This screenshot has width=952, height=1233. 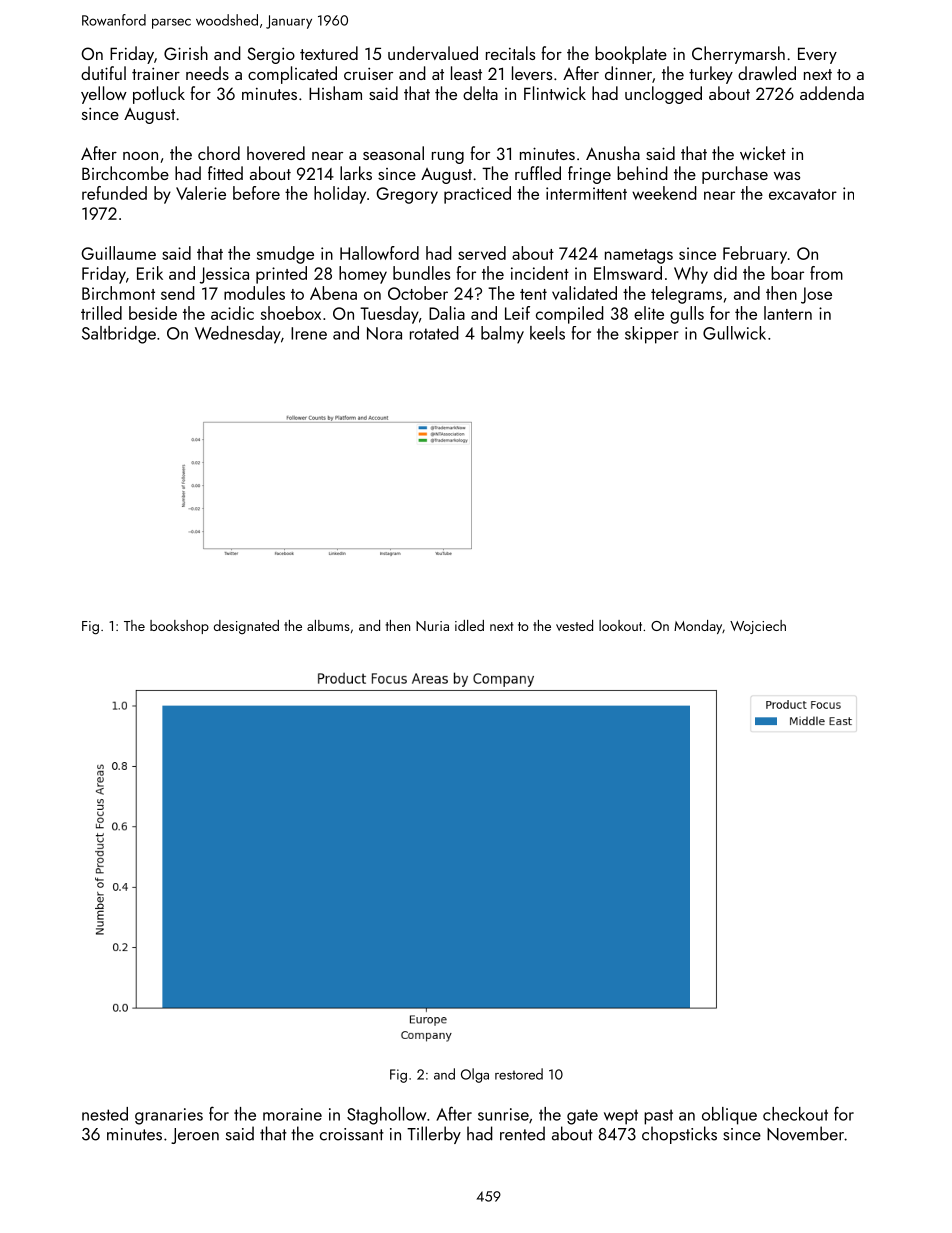 I want to click on nametags, so click(x=639, y=256).
